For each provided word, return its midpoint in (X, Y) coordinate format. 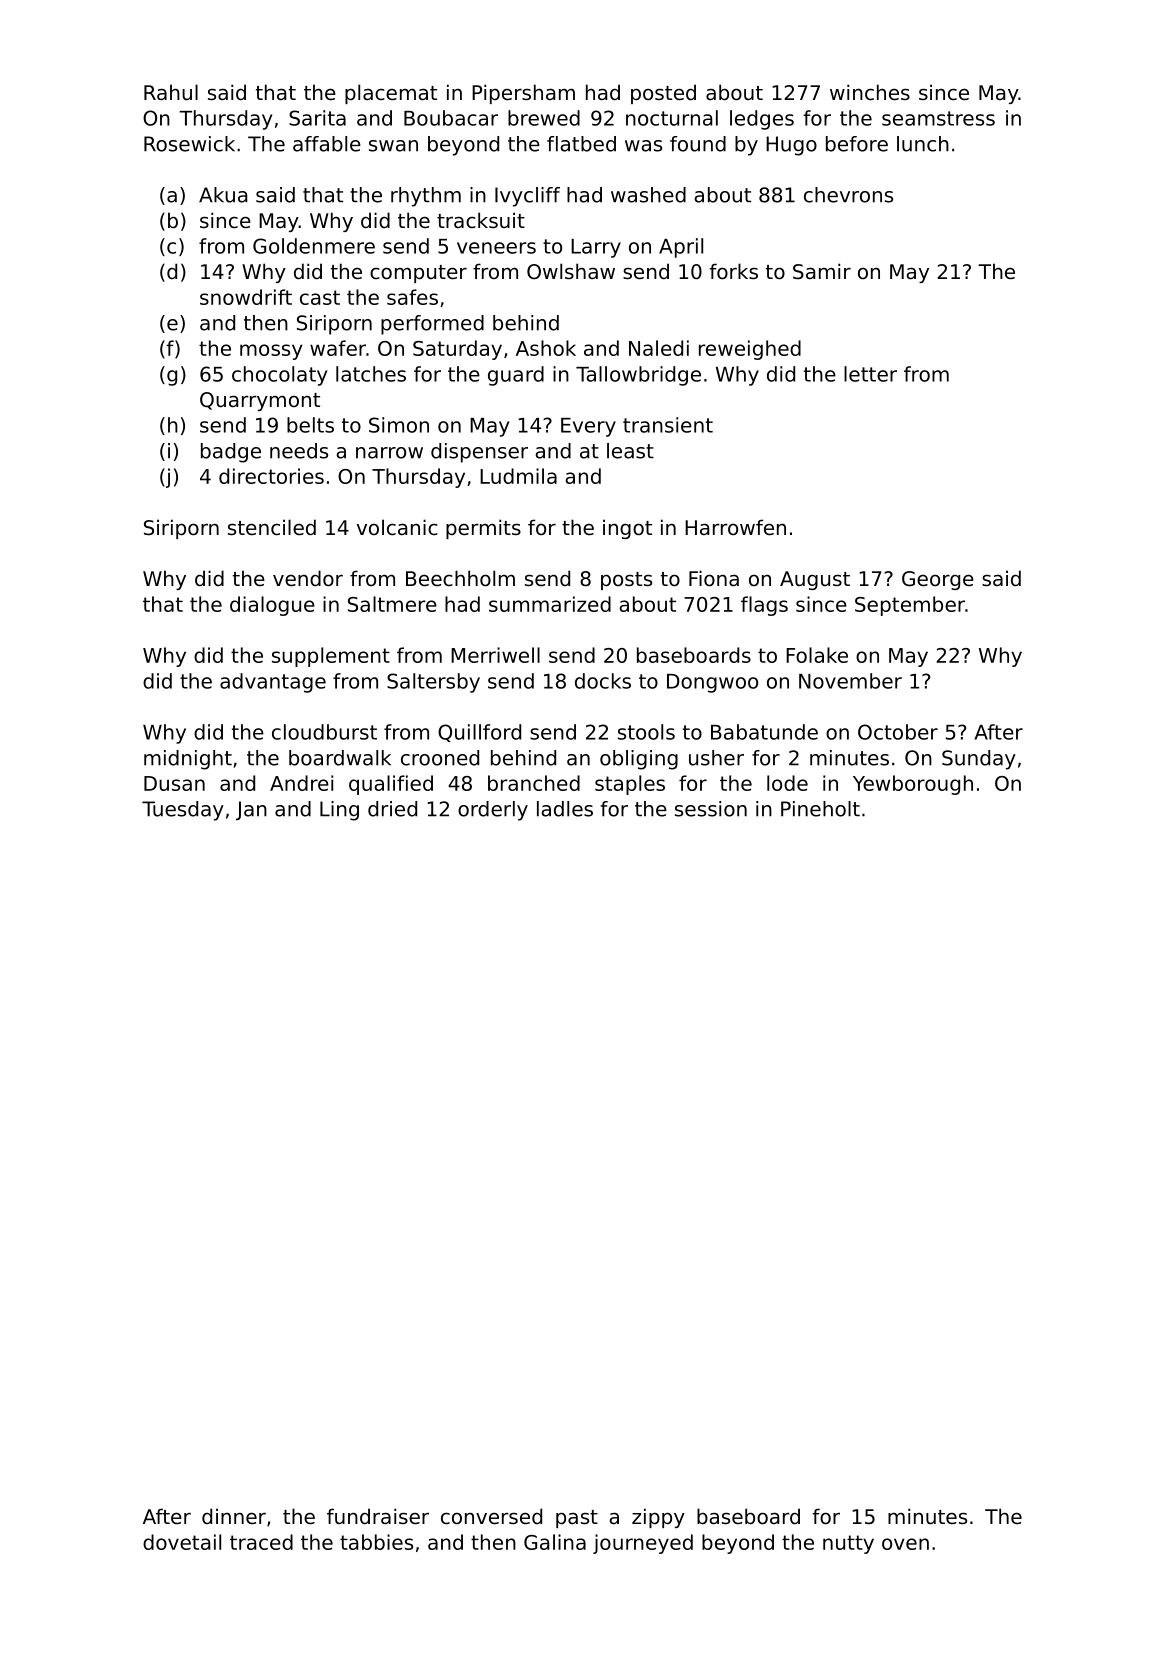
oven (905, 1544)
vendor (308, 578)
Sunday (979, 760)
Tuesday (183, 811)
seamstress (938, 118)
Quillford (479, 733)
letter (870, 374)
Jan (251, 811)
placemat (391, 94)
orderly (493, 811)
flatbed (581, 144)
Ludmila (518, 476)
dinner (234, 1516)
